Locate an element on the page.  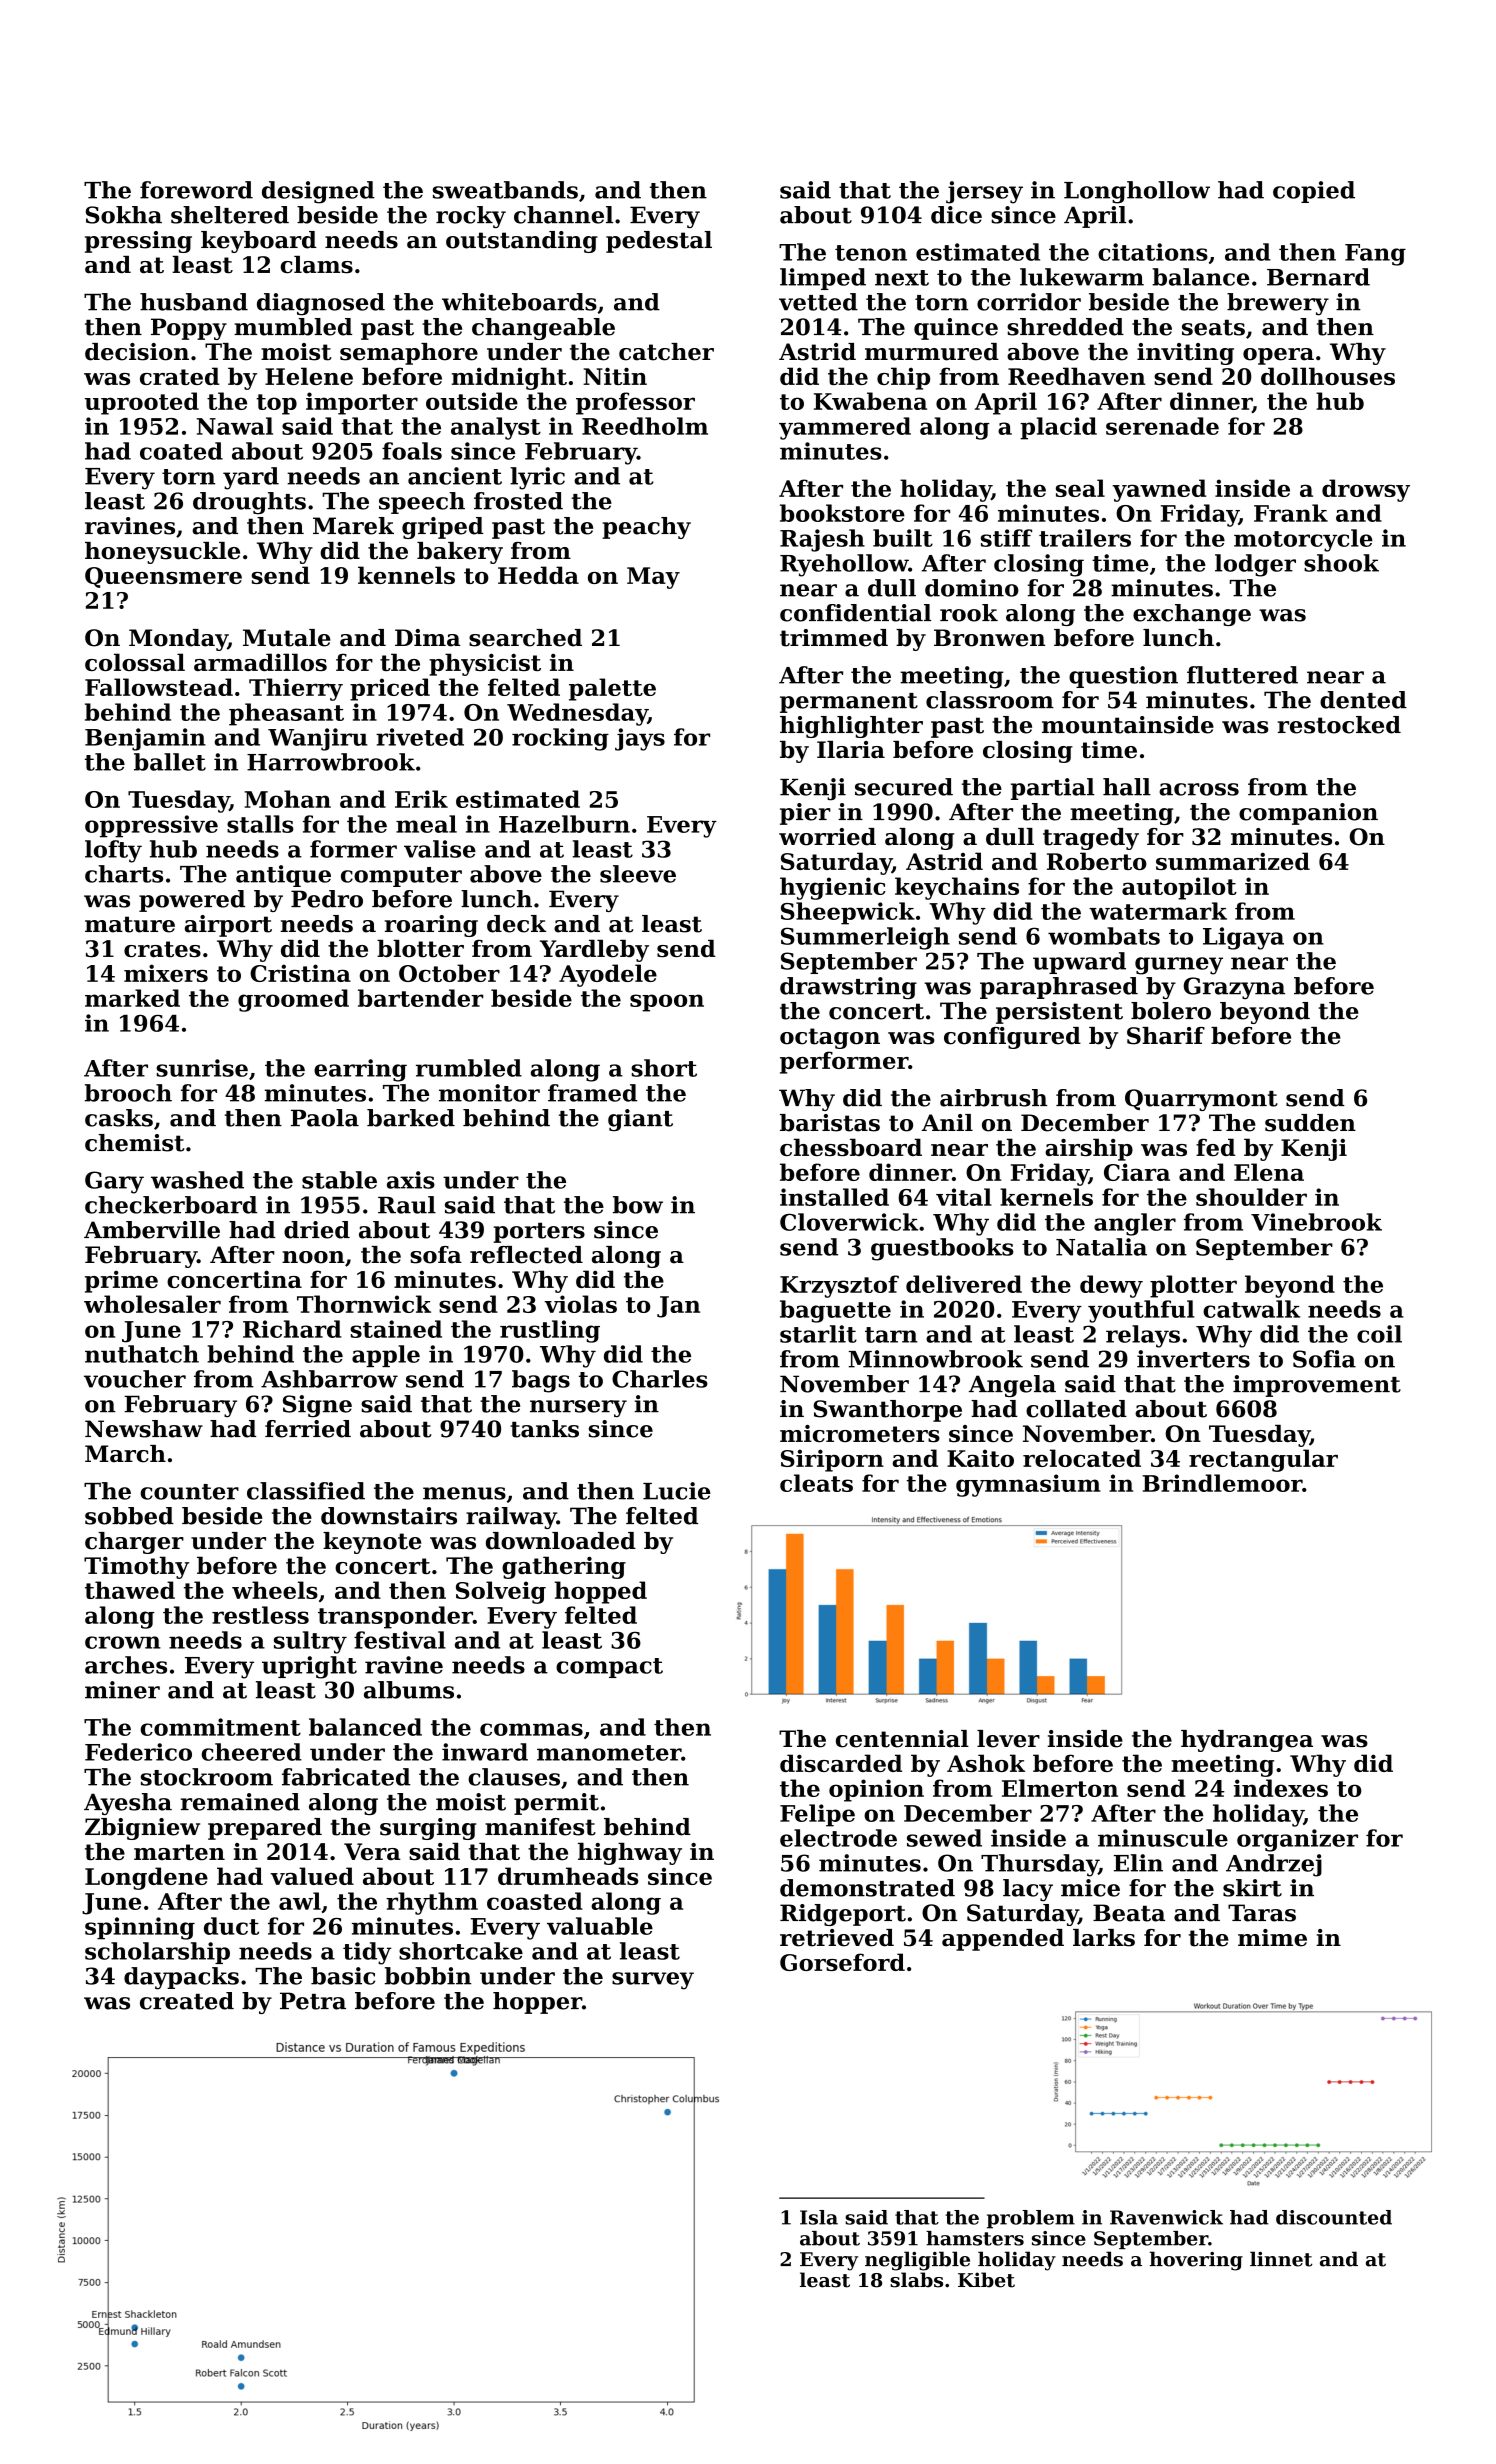
survey is located at coordinates (653, 1981).
